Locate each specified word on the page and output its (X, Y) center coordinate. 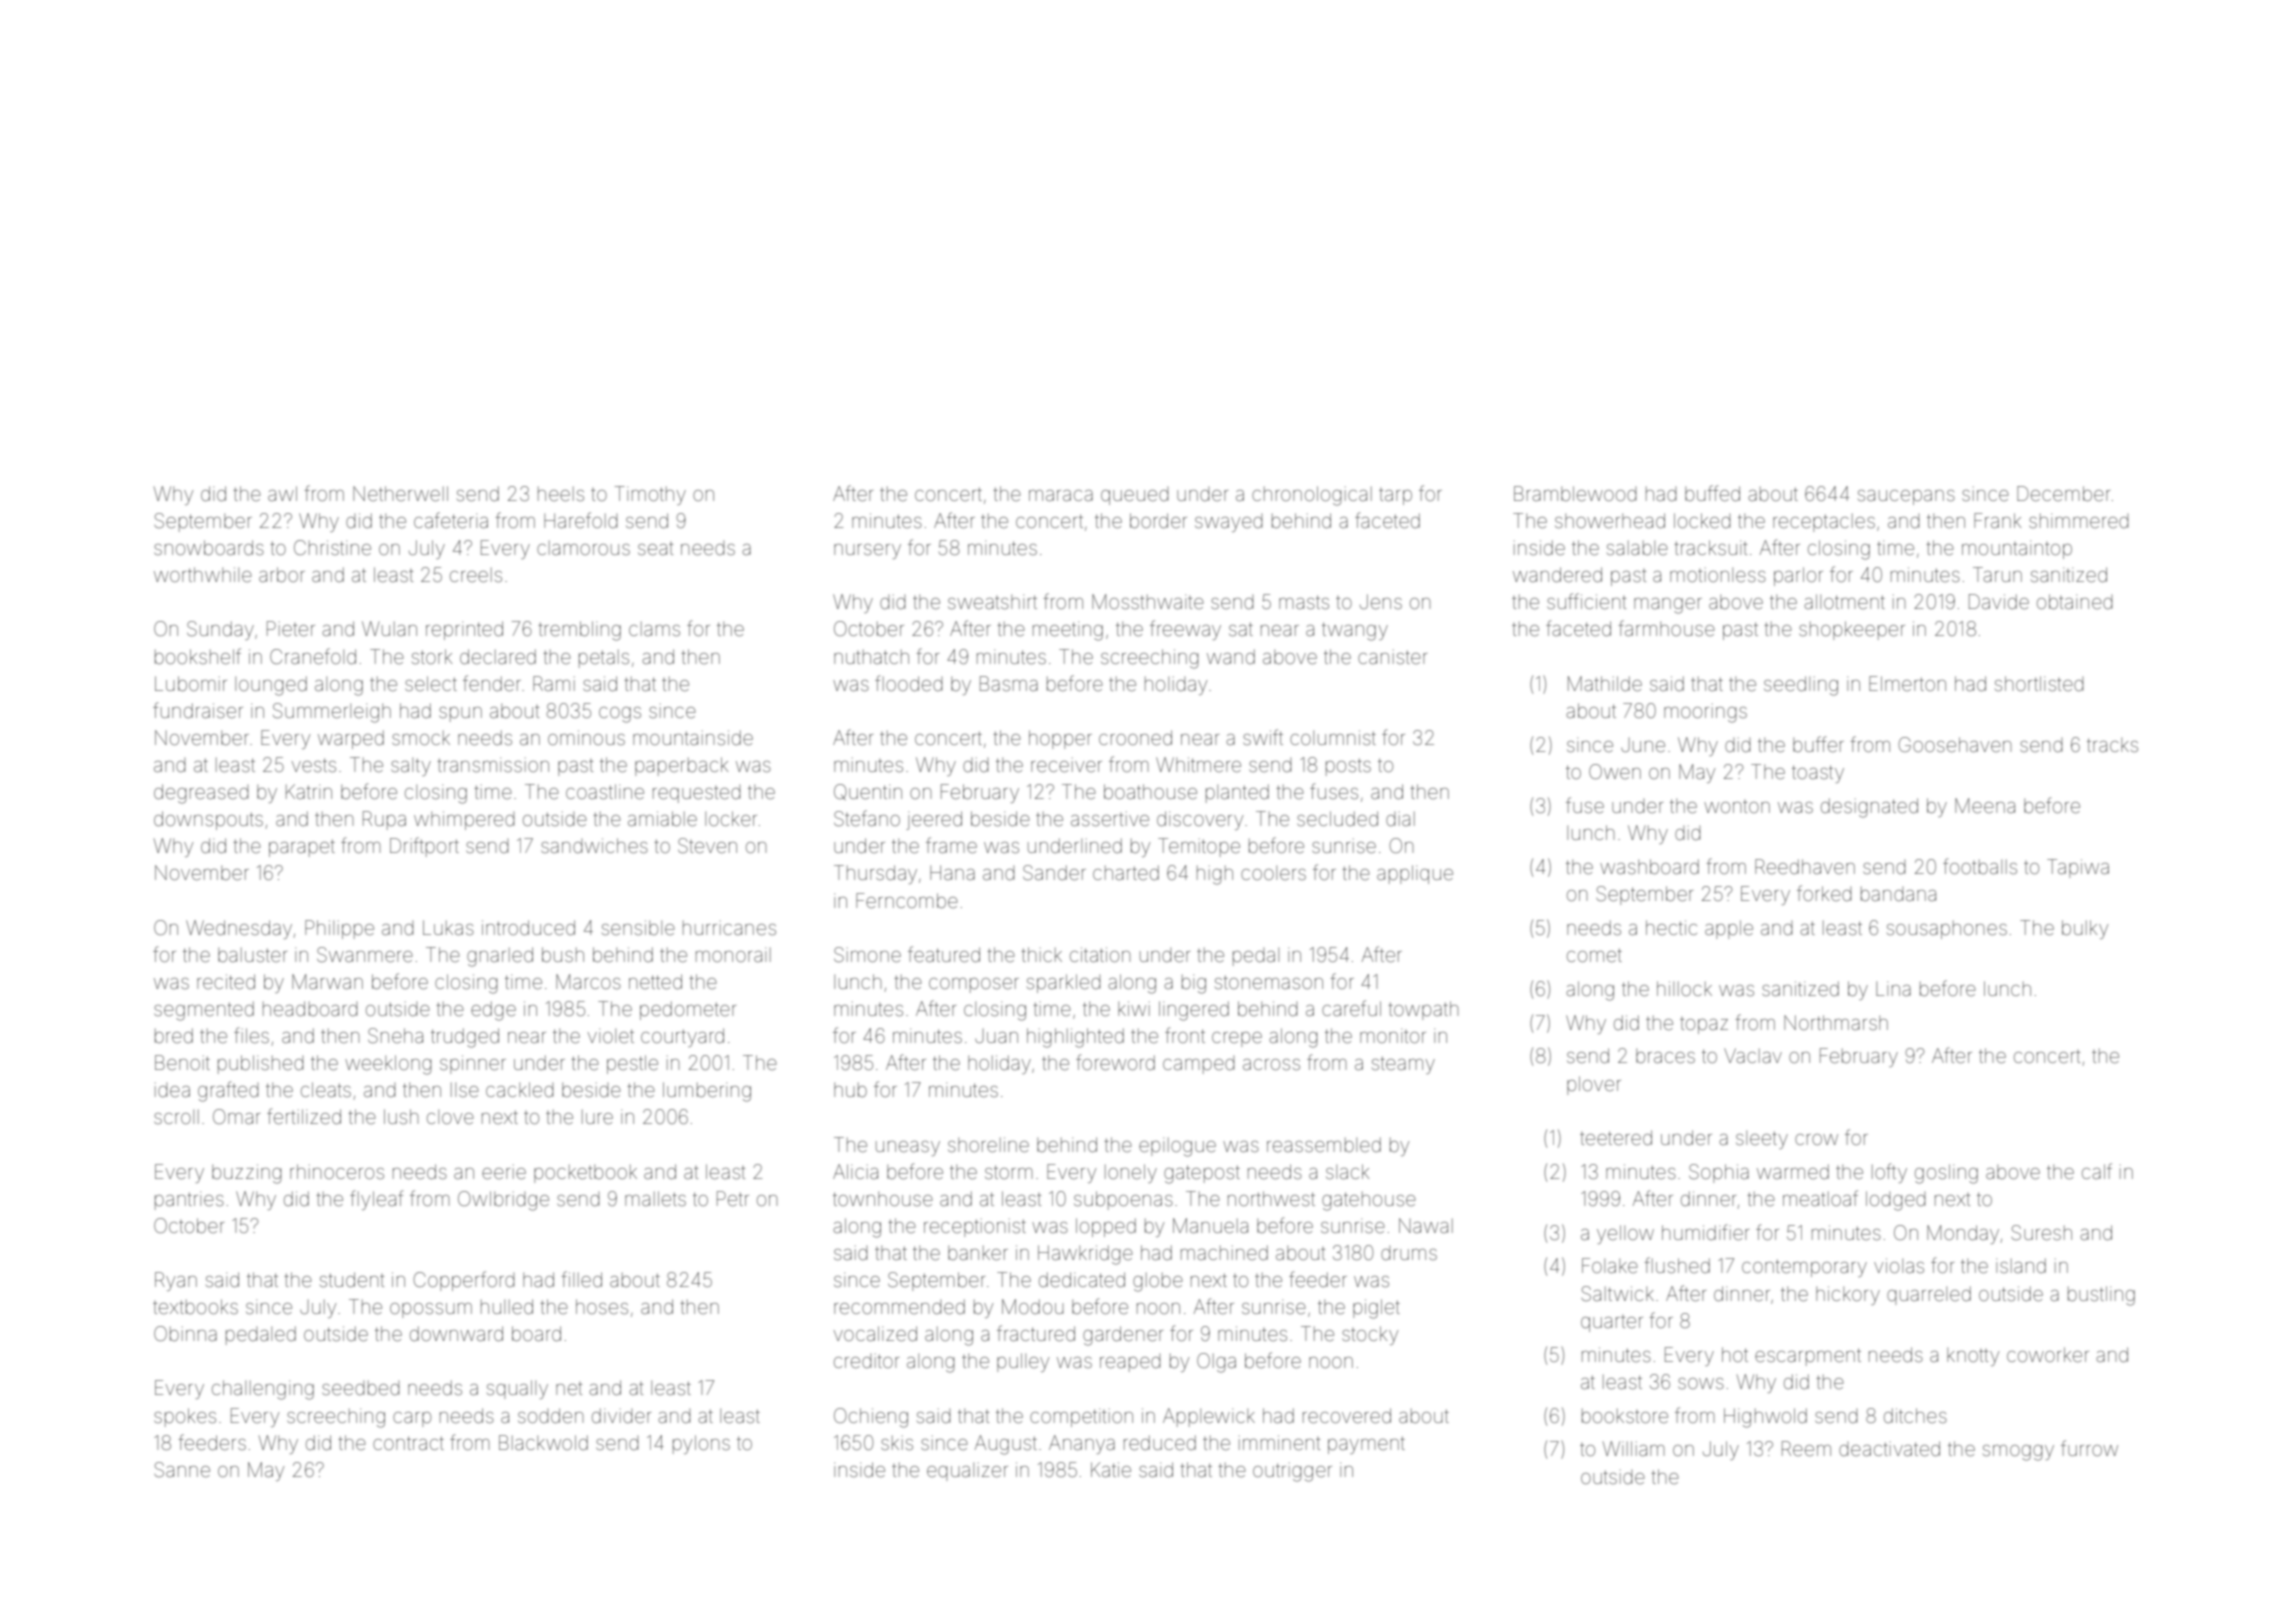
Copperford (464, 1281)
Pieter (291, 628)
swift (1263, 737)
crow (1816, 1139)
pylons (701, 1444)
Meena (1985, 805)
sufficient (1586, 601)
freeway (1185, 630)
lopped (1106, 1227)
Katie (1111, 1469)
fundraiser (198, 710)
